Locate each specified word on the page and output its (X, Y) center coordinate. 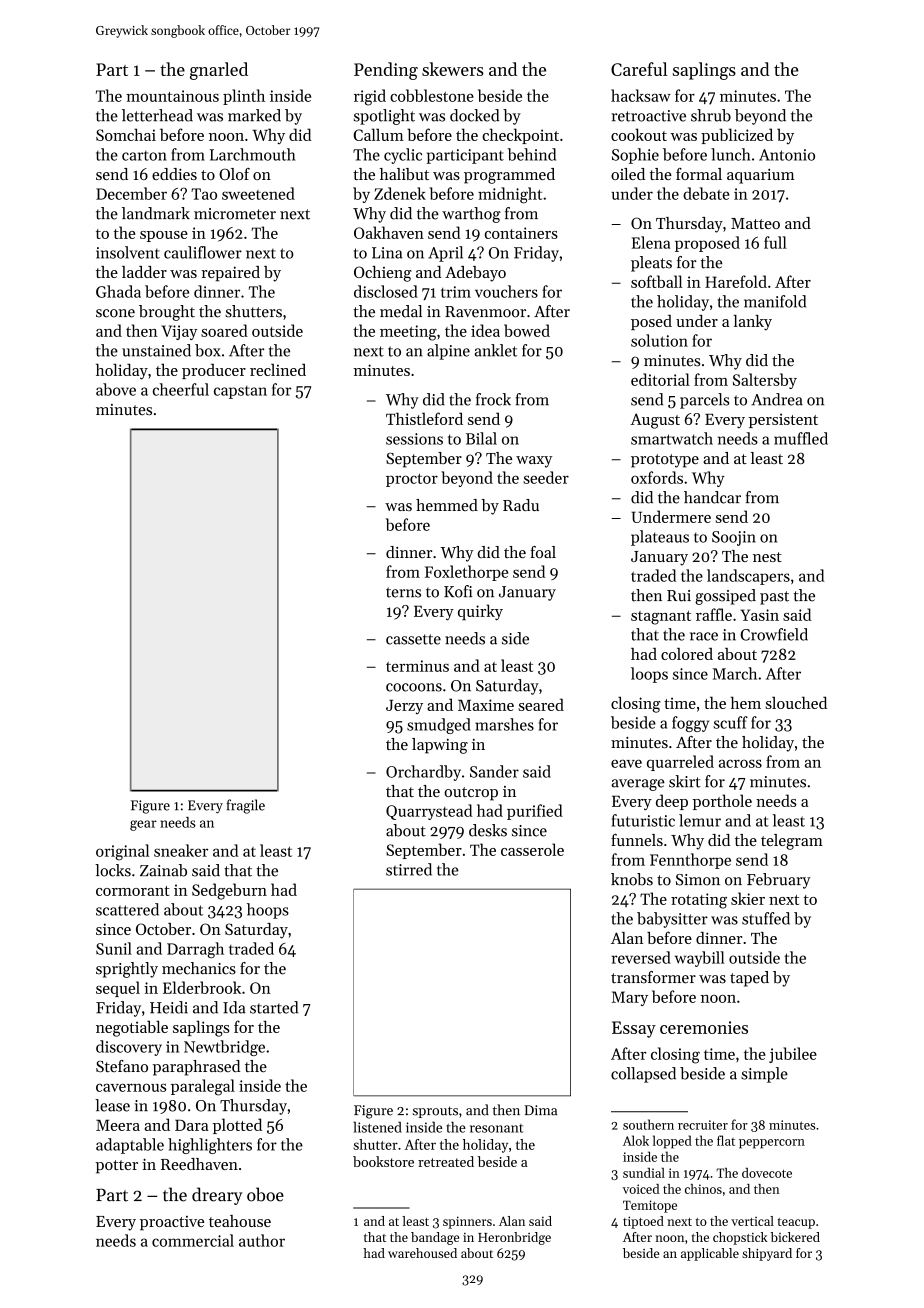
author (262, 1240)
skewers (453, 69)
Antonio (787, 155)
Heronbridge (514, 1238)
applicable (710, 1254)
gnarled (219, 71)
